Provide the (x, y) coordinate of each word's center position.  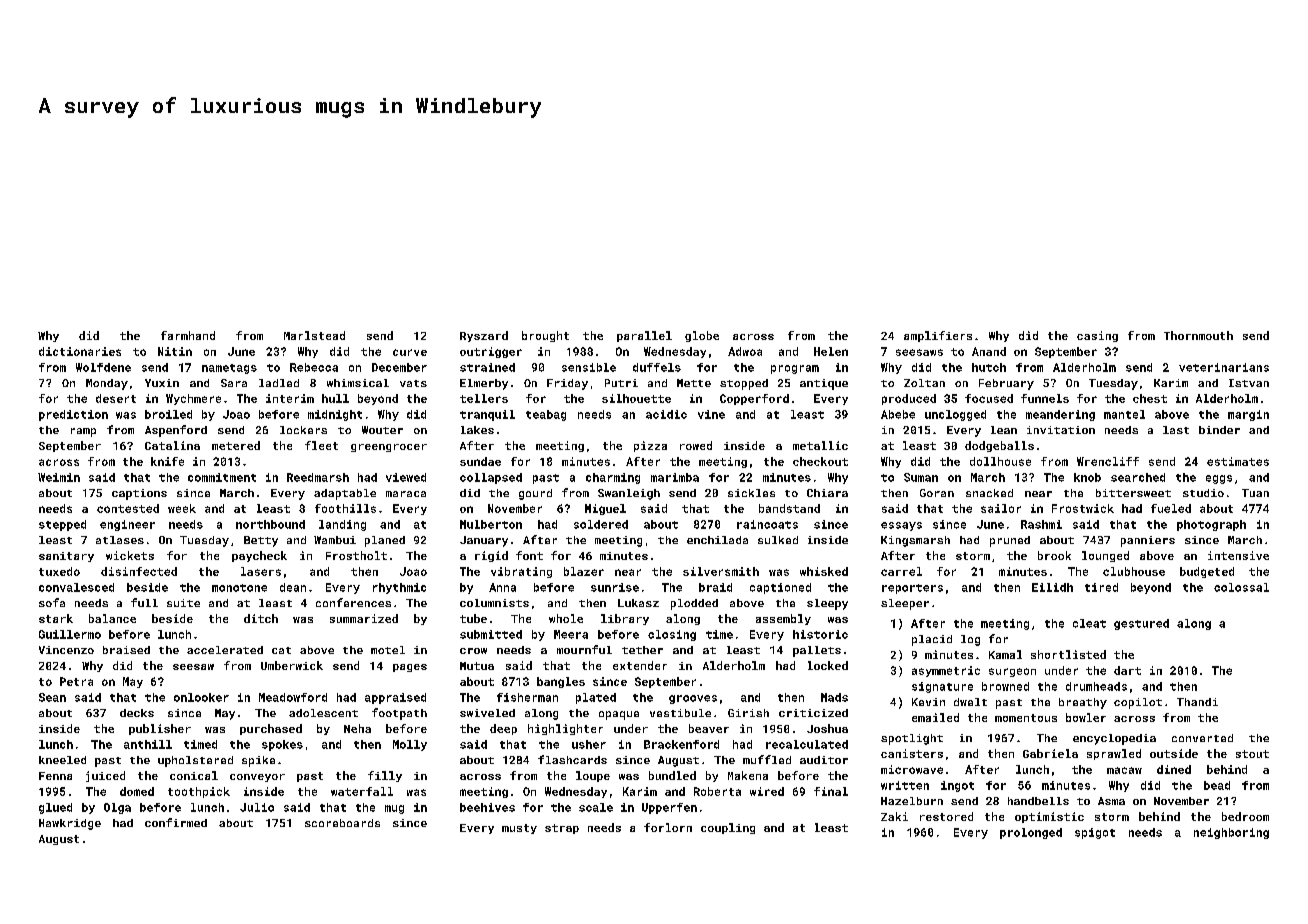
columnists (494, 603)
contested (128, 508)
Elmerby (484, 384)
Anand (989, 351)
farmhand (188, 335)
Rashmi (1041, 524)
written (905, 785)
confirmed (176, 822)
